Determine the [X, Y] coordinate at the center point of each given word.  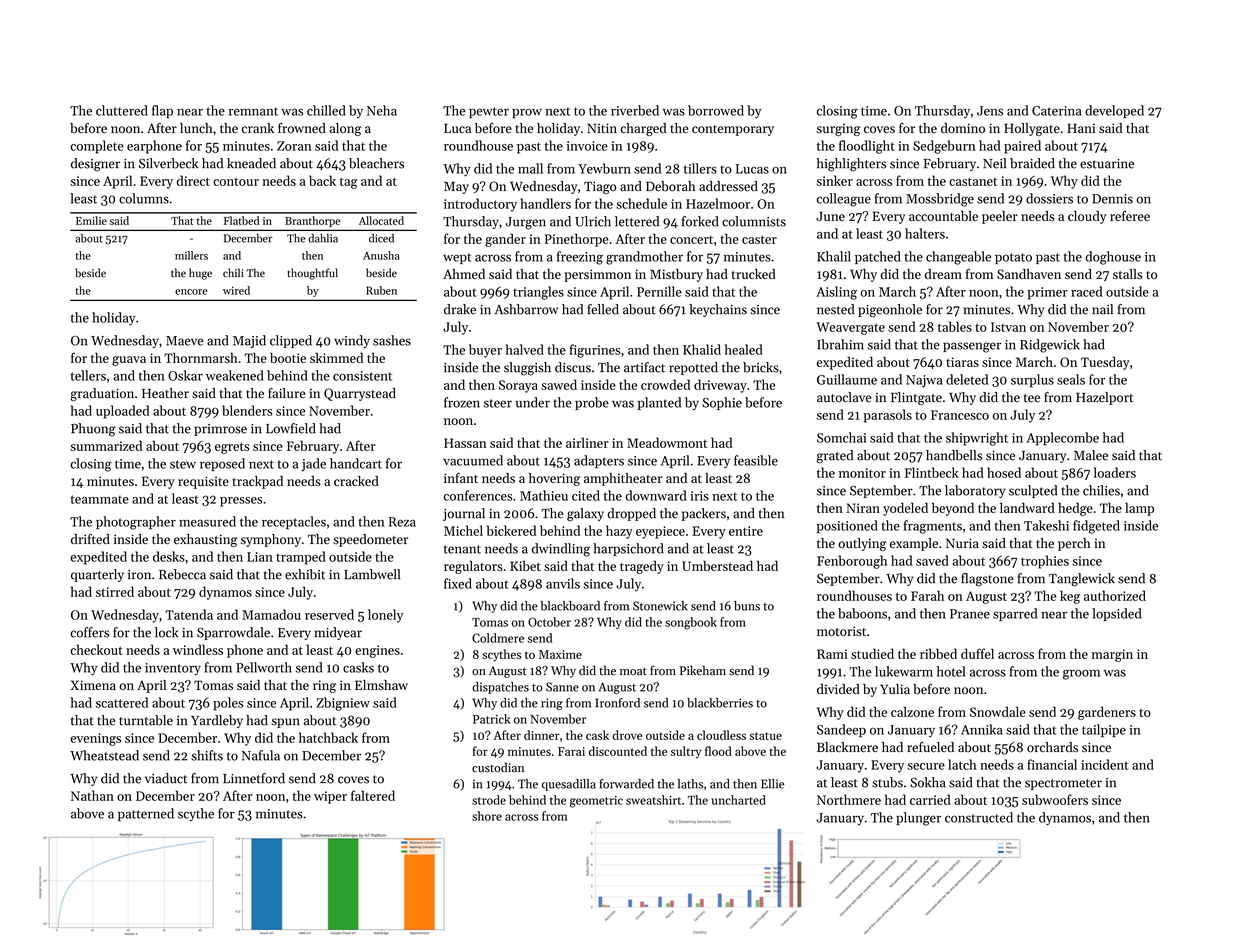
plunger [918, 819]
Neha [382, 110]
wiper [330, 797]
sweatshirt [653, 800]
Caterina [1056, 111]
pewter [489, 112]
